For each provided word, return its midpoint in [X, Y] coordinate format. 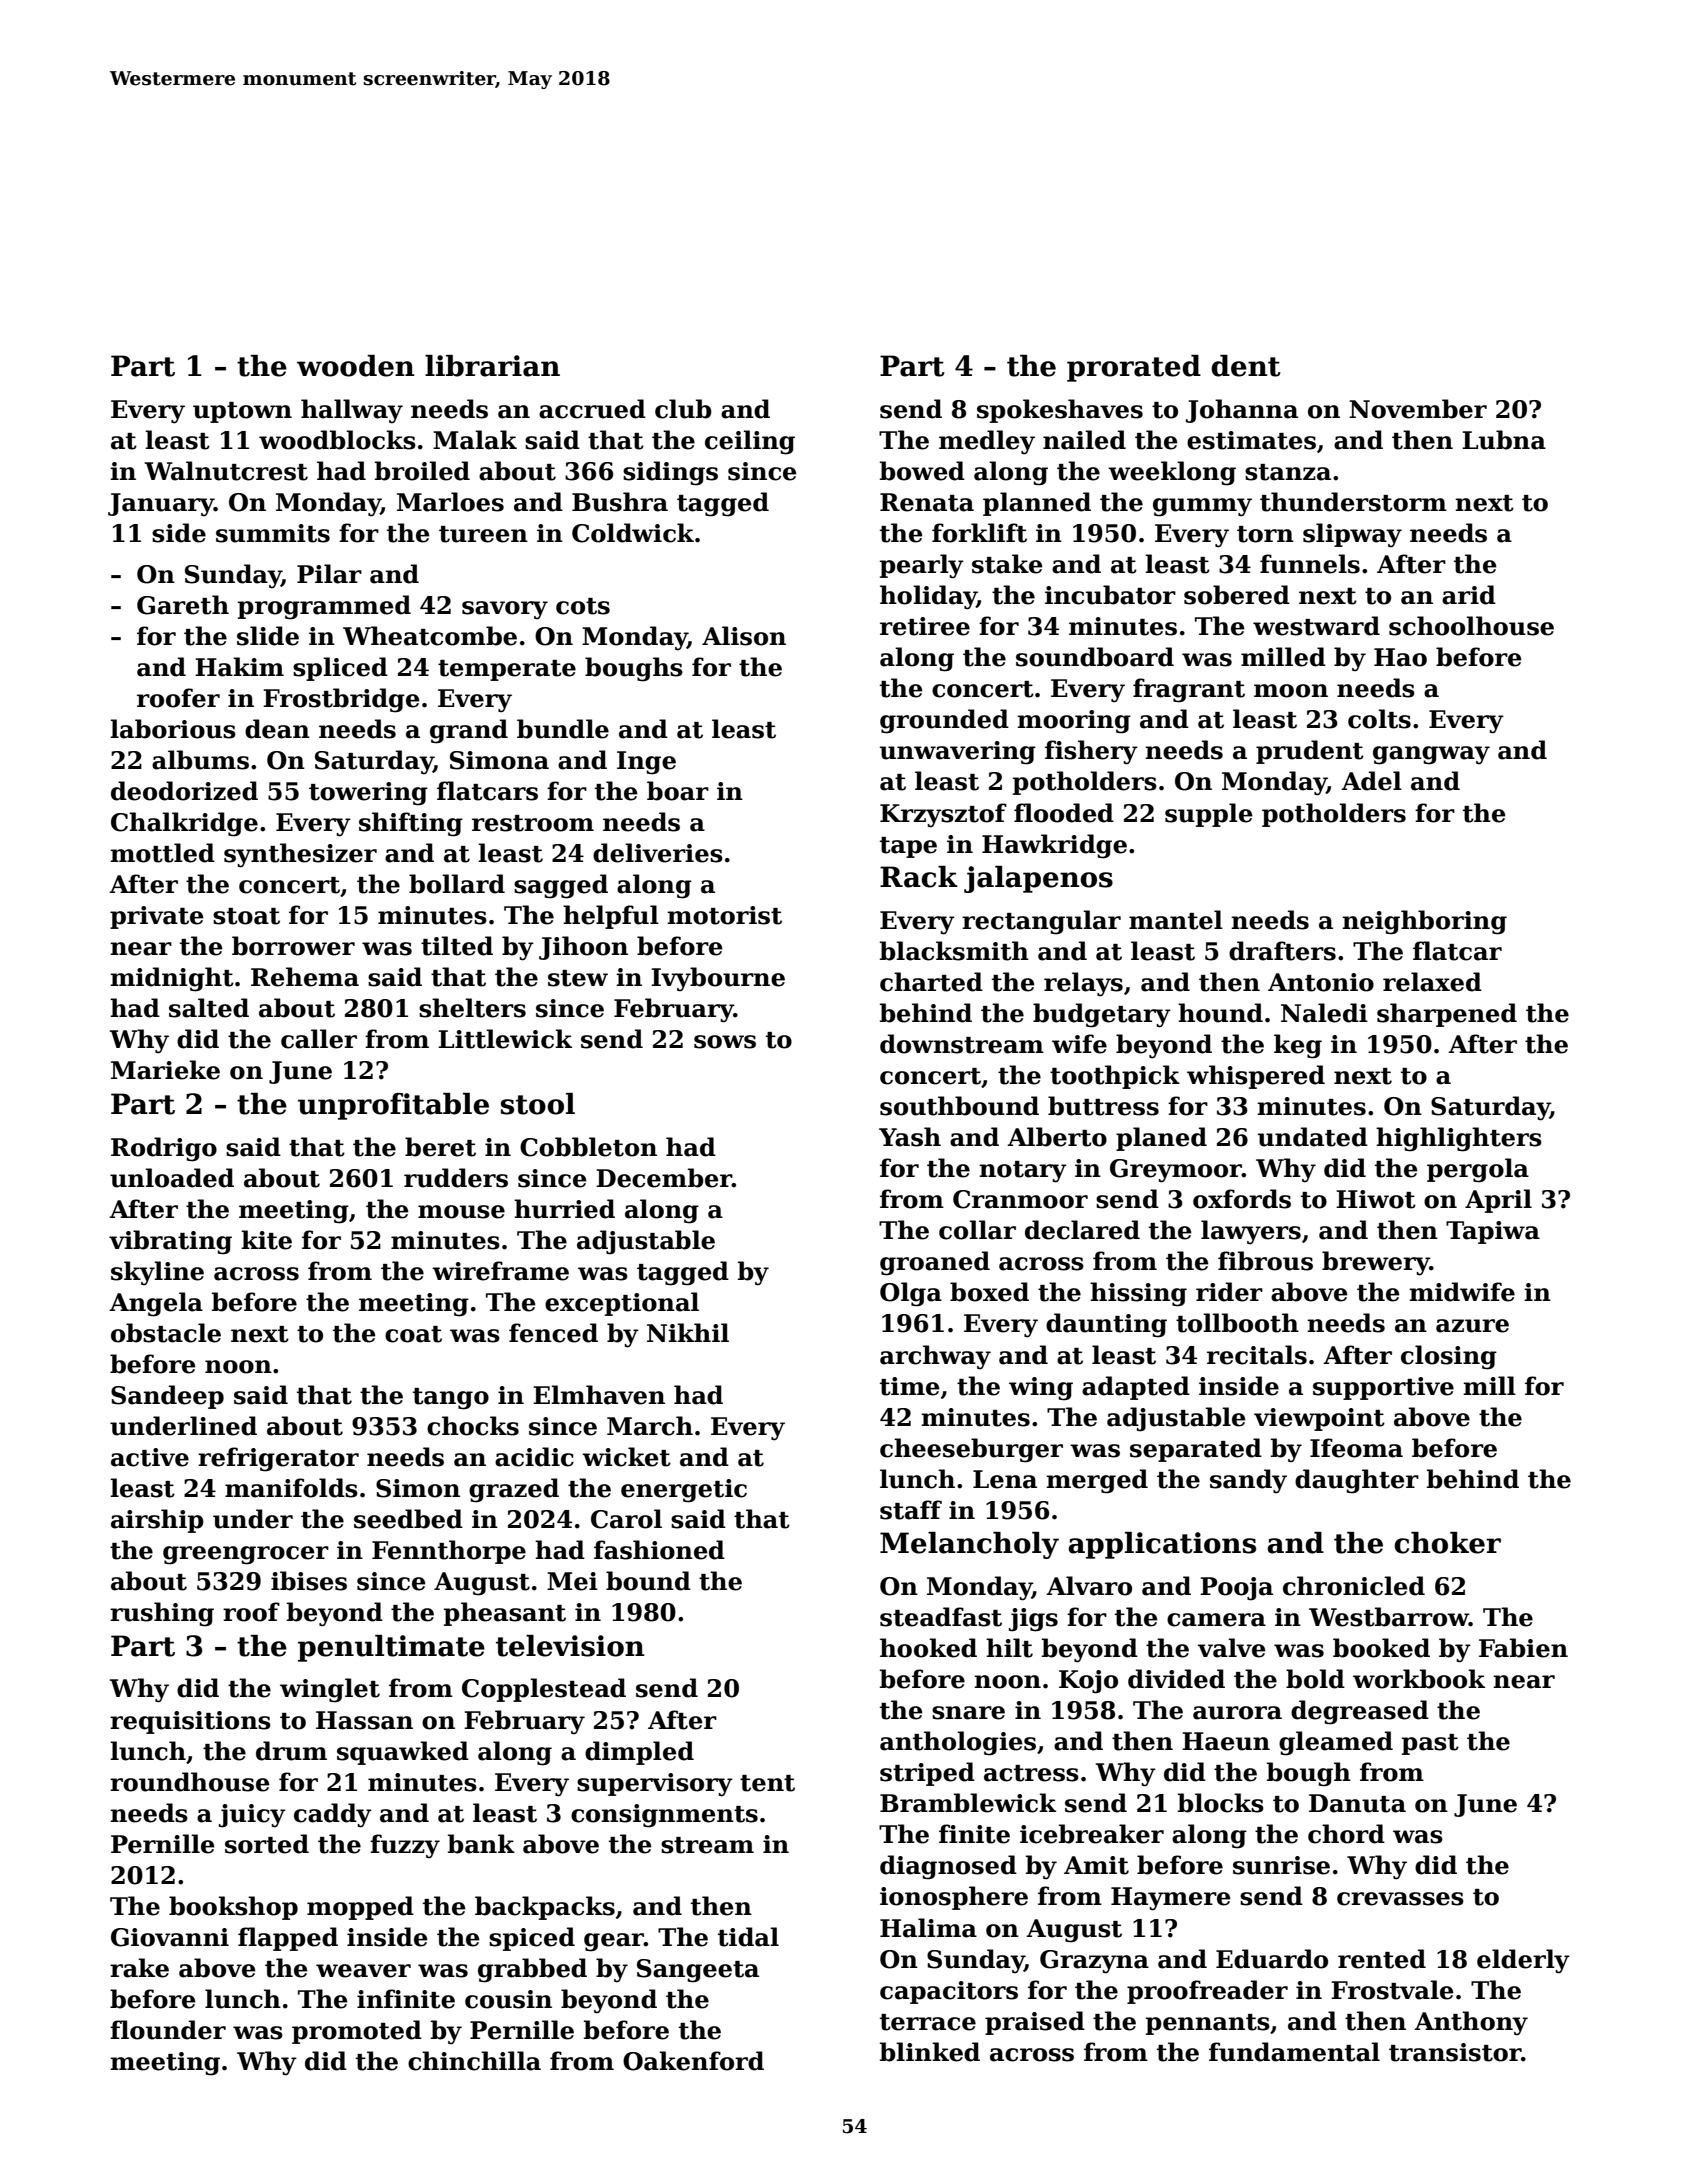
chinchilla [474, 2061]
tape [908, 847]
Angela [156, 1304]
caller [319, 1039]
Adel [1371, 781]
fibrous [1265, 1261]
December [664, 1178]
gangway [1431, 755]
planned [1037, 504]
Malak [475, 440]
